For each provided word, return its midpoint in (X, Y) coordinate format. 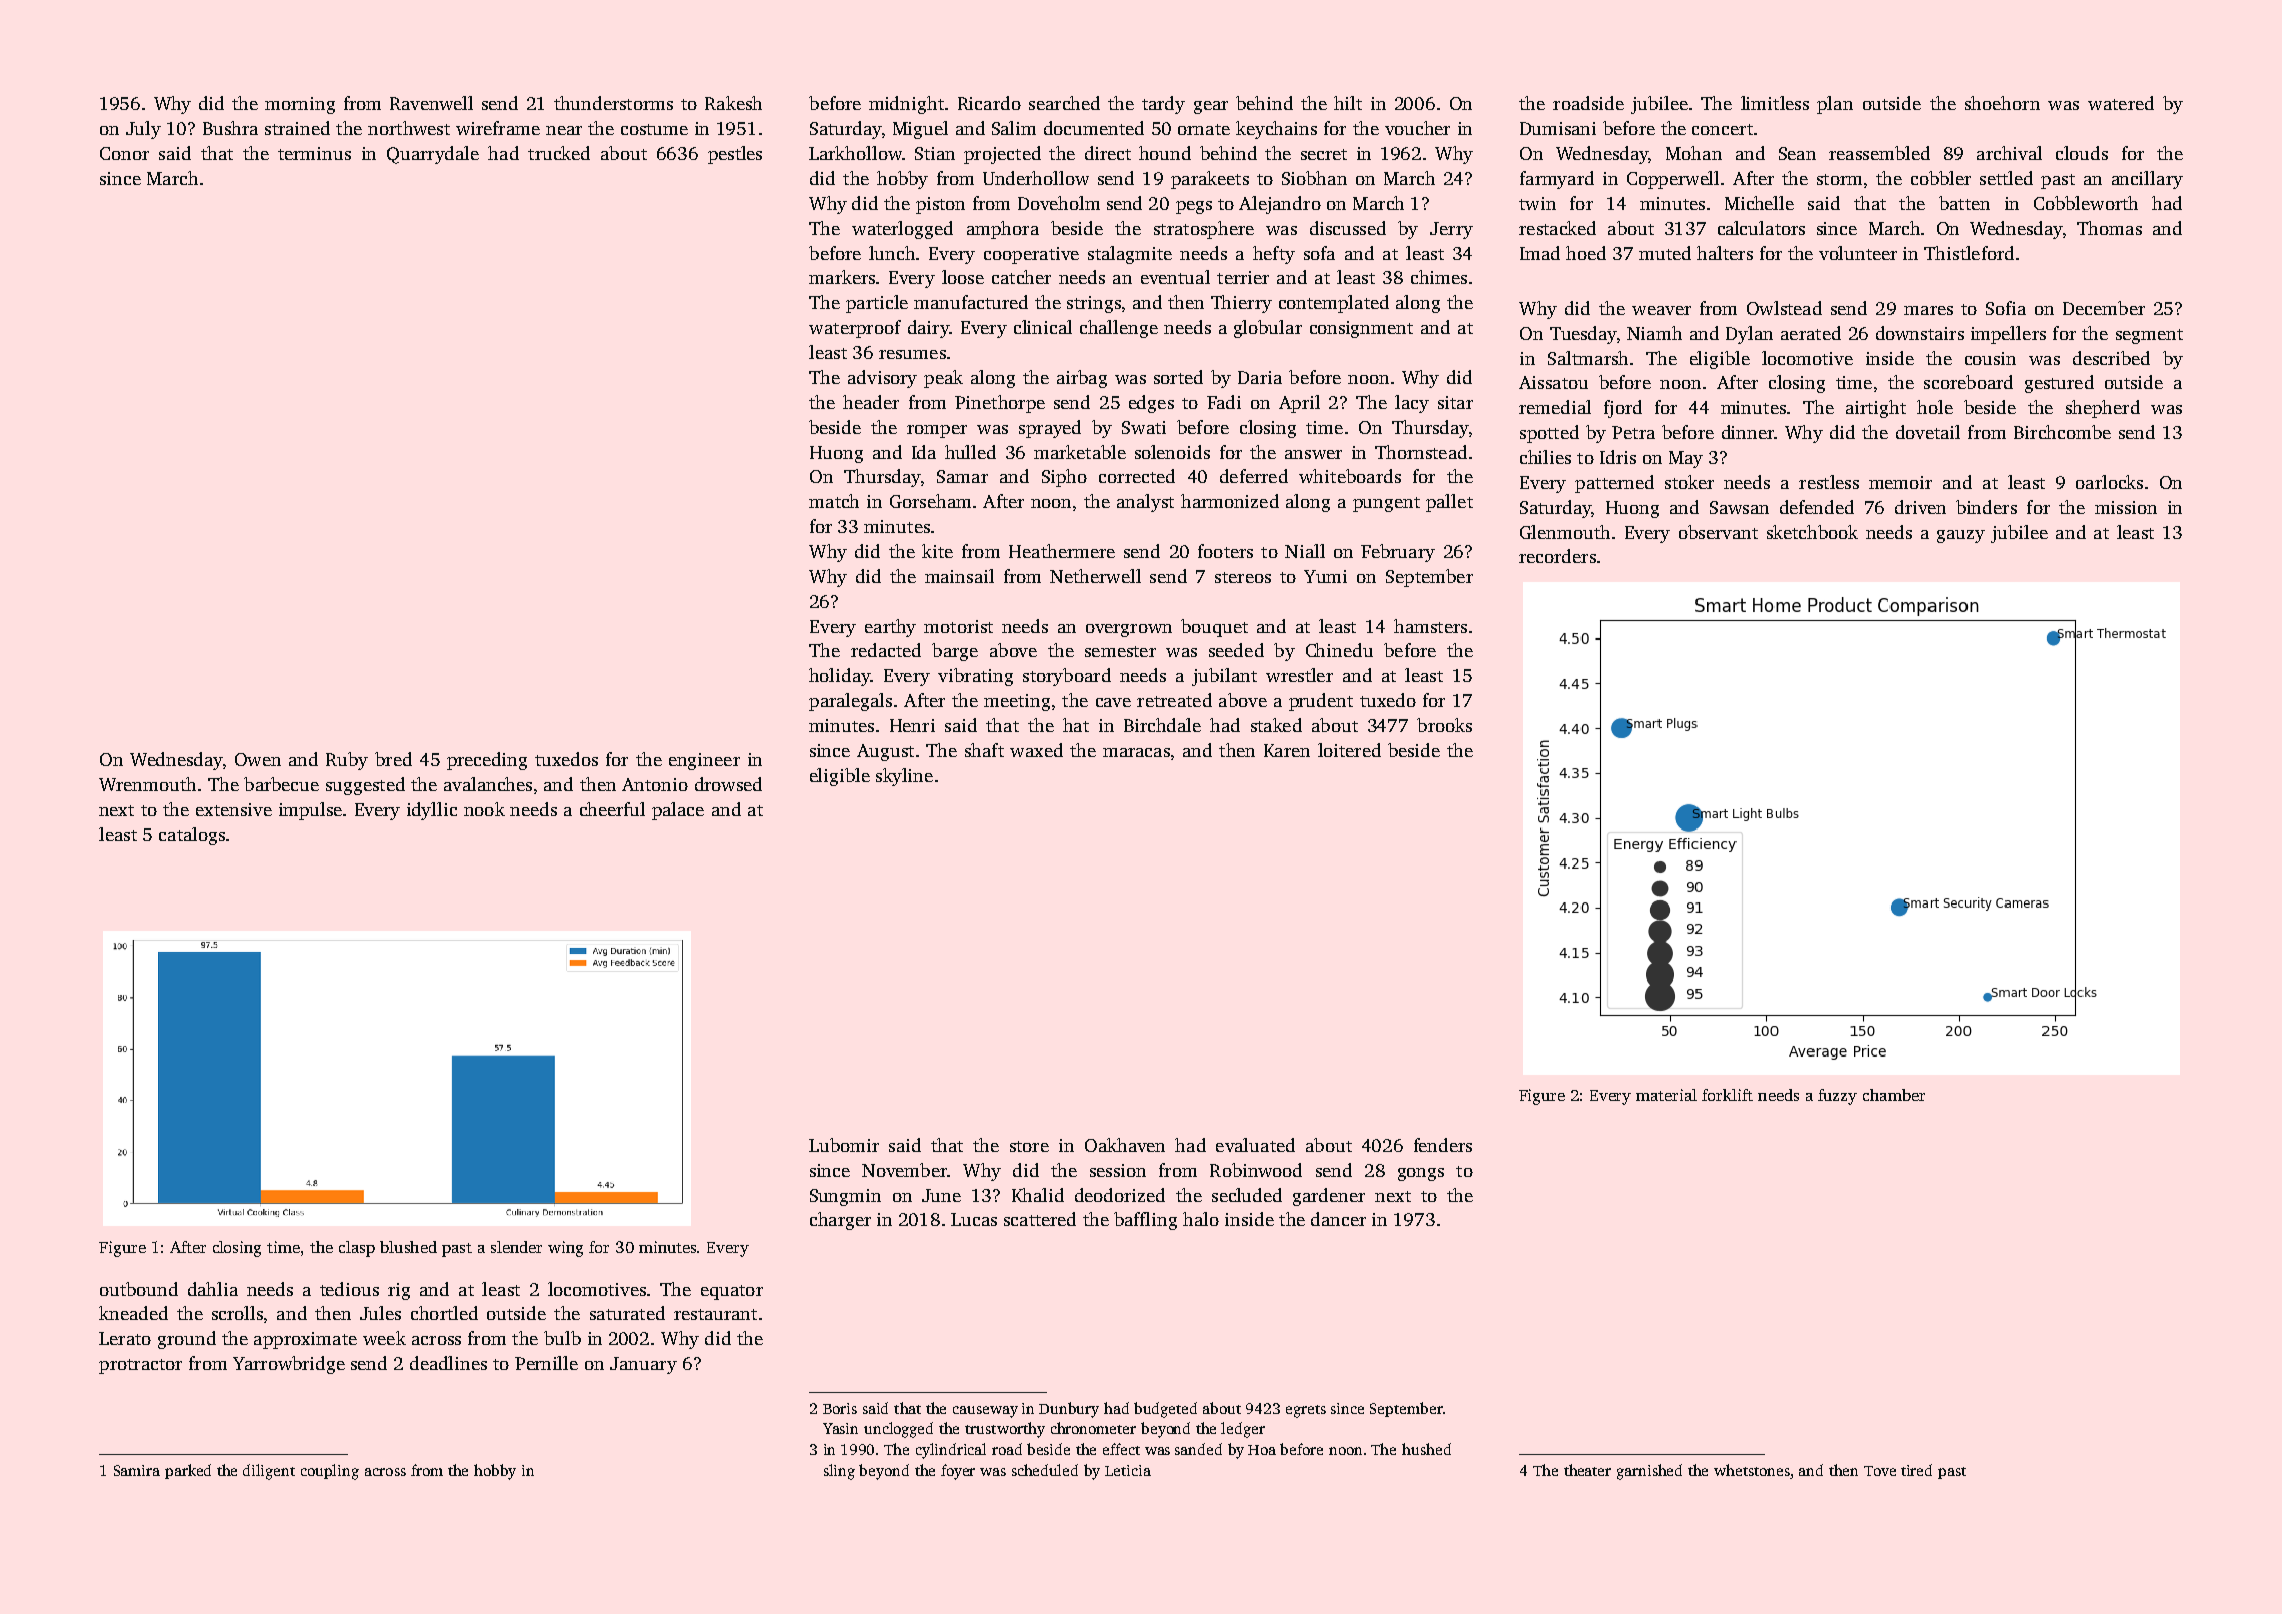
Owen (258, 759)
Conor (124, 153)
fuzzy (1837, 1097)
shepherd (2103, 409)
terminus (314, 153)
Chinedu (1339, 650)
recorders (1557, 556)
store (1029, 1146)
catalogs (192, 836)
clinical (1043, 327)
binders (1986, 507)
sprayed (1050, 429)
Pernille (546, 1363)
